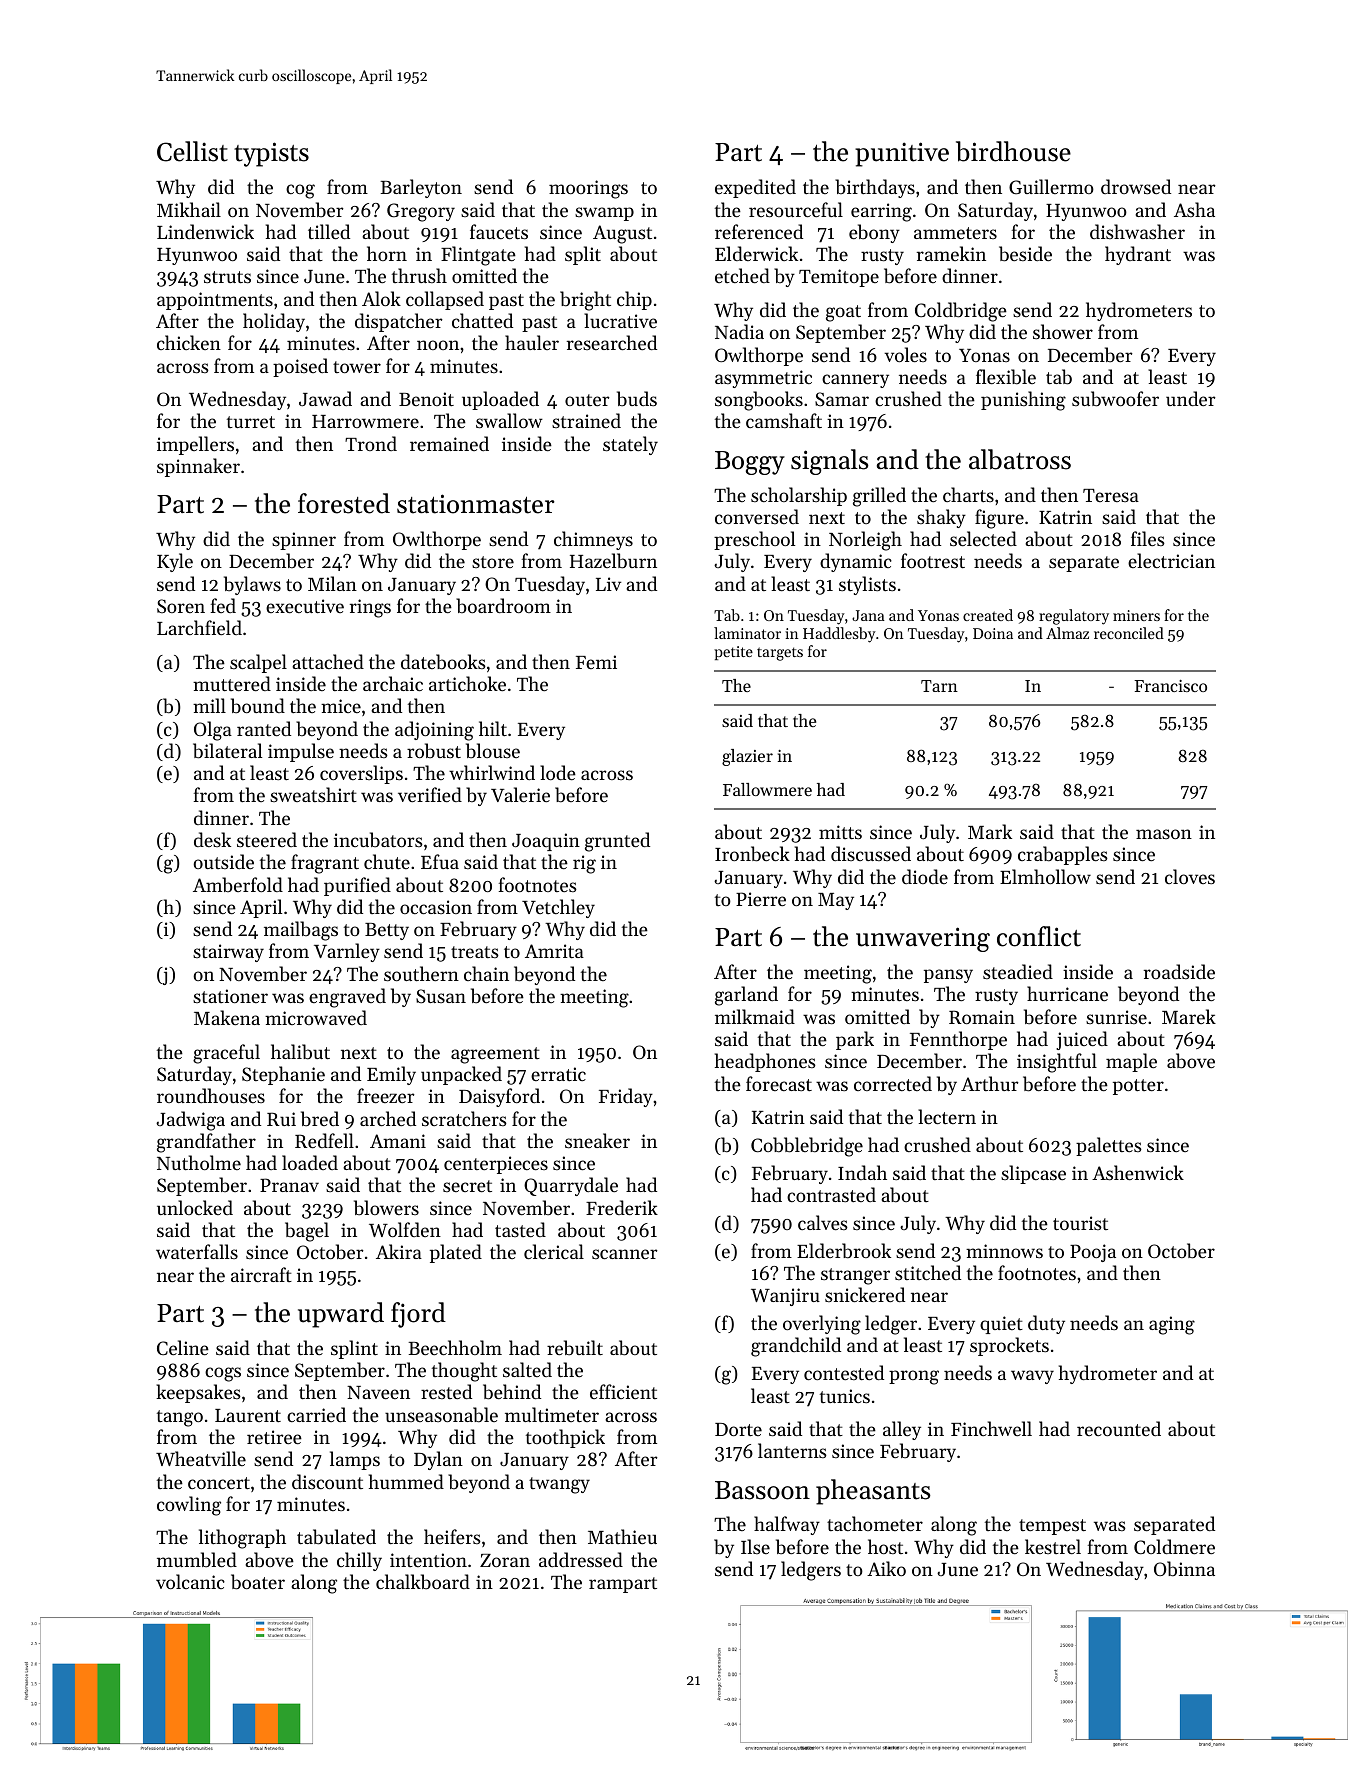 This page has height=1775, width=1372. What do you see at coordinates (1190, 876) in the page?
I see `cloves` at bounding box center [1190, 876].
